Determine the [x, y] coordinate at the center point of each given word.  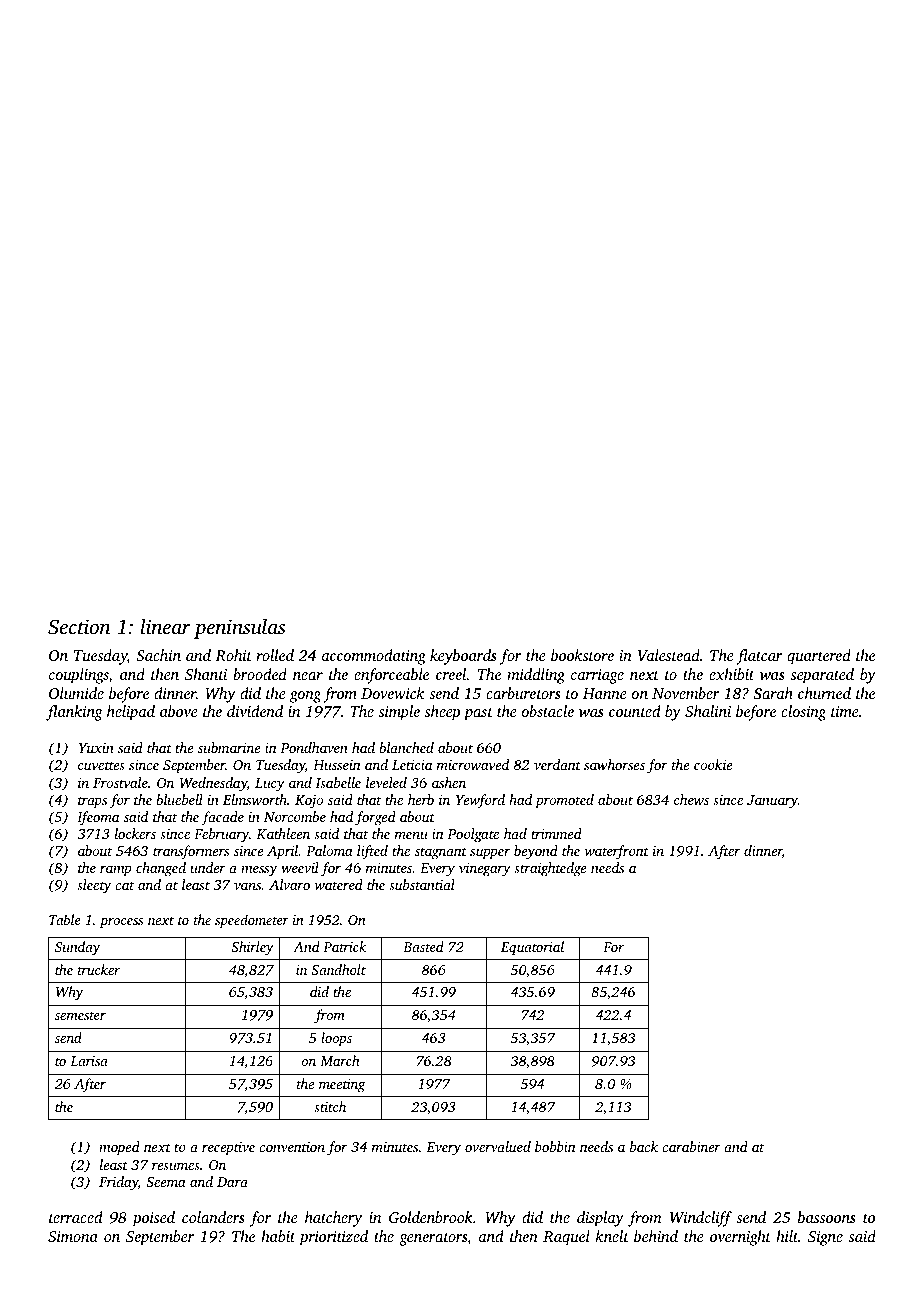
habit [278, 1236]
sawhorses [614, 764]
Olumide [76, 693]
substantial [422, 884]
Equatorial [532, 948]
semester [80, 1016]
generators [433, 1239]
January [772, 802]
